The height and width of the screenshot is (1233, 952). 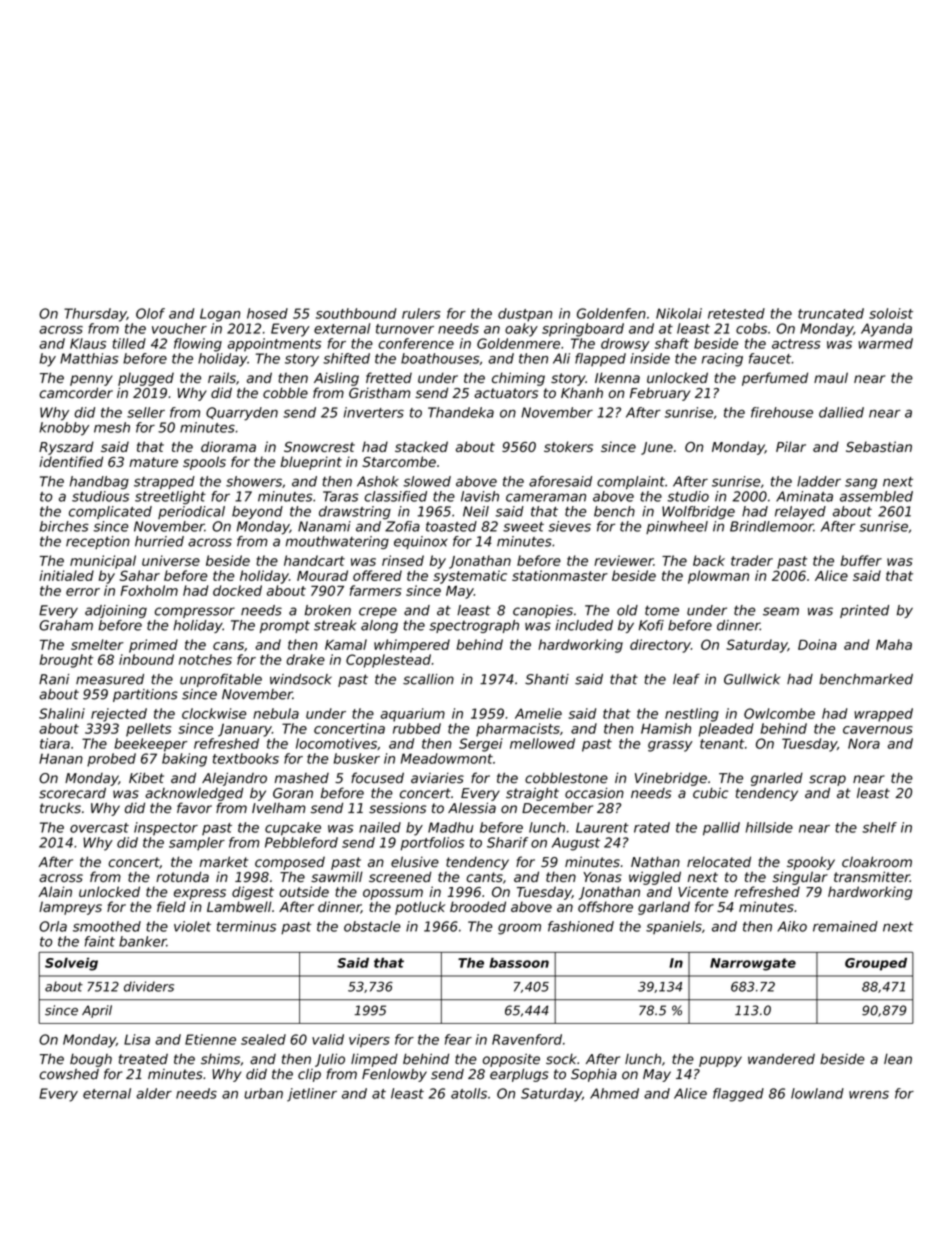 What do you see at coordinates (274, 345) in the screenshot?
I see `appointments` at bounding box center [274, 345].
